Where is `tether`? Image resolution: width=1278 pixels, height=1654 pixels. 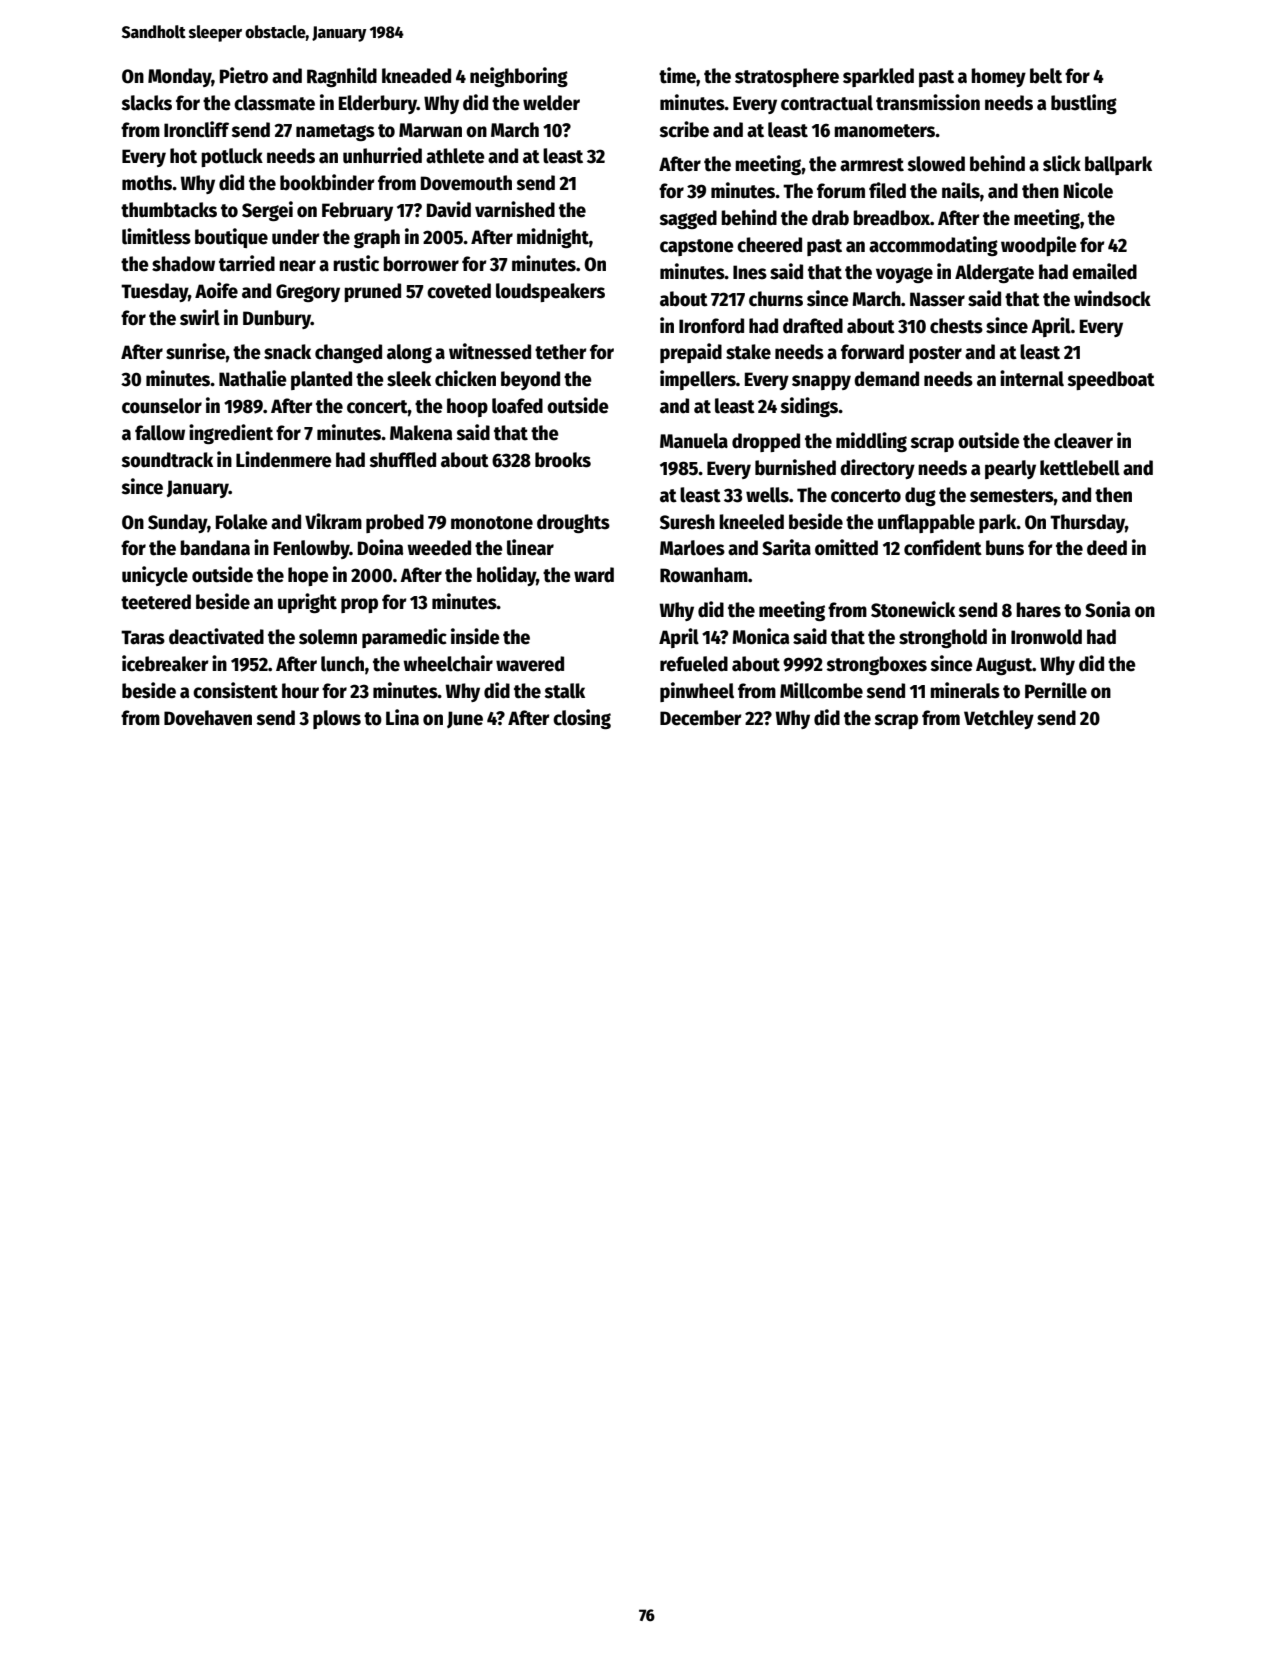 tether is located at coordinates (561, 352).
